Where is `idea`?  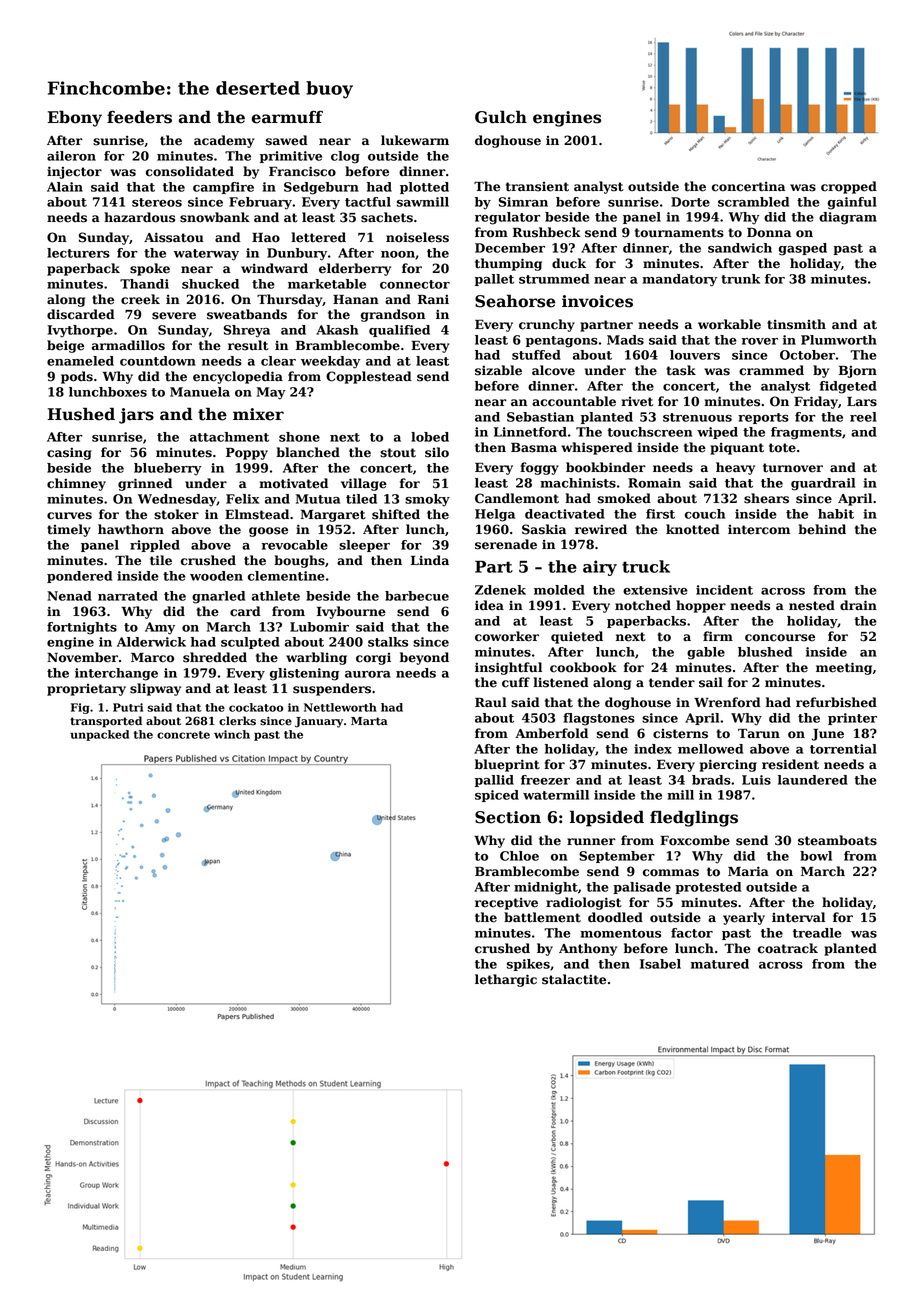 idea is located at coordinates (489, 605).
